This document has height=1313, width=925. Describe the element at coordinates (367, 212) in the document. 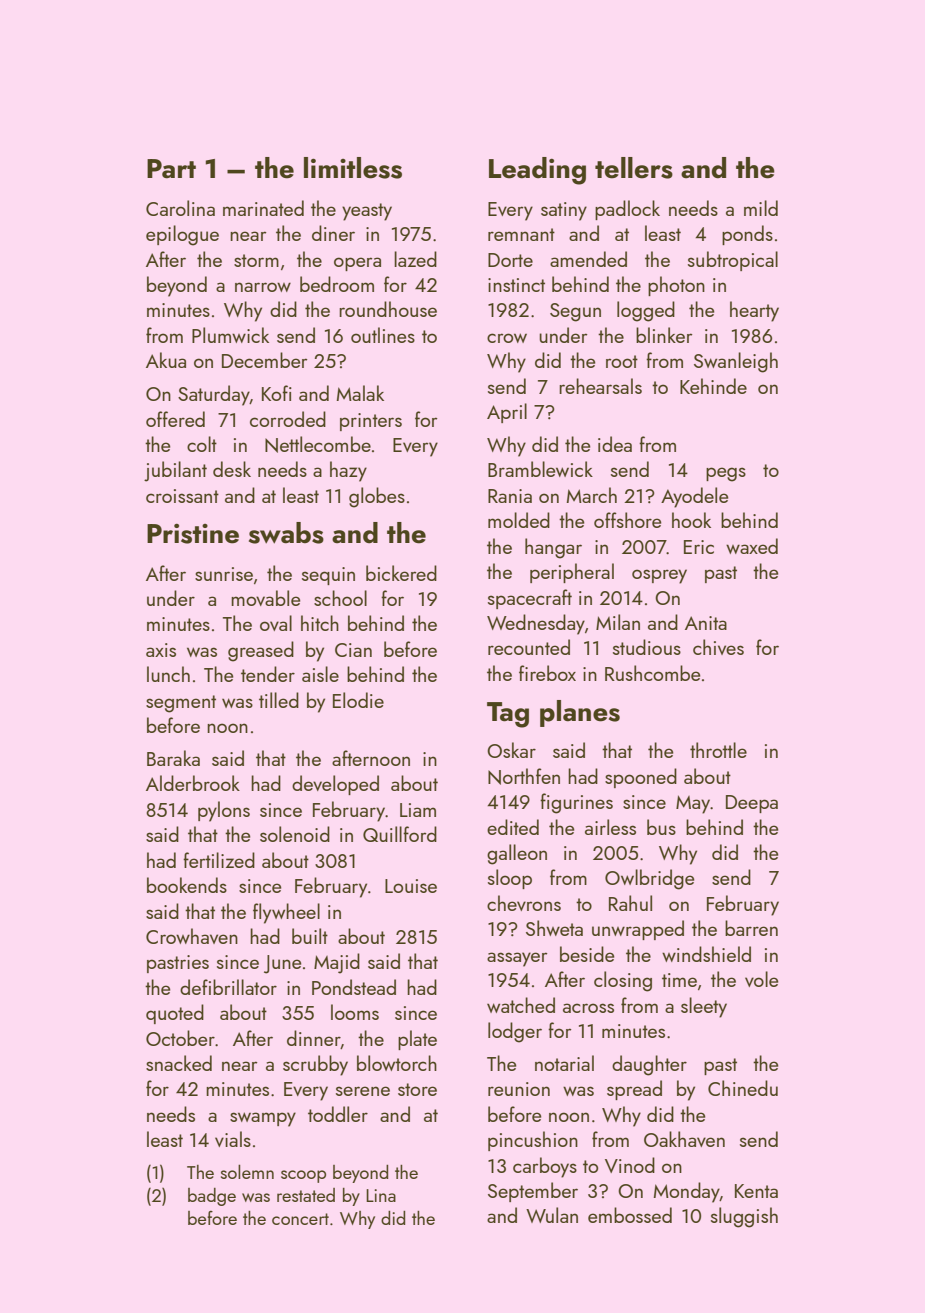

I see `yeasty` at that location.
